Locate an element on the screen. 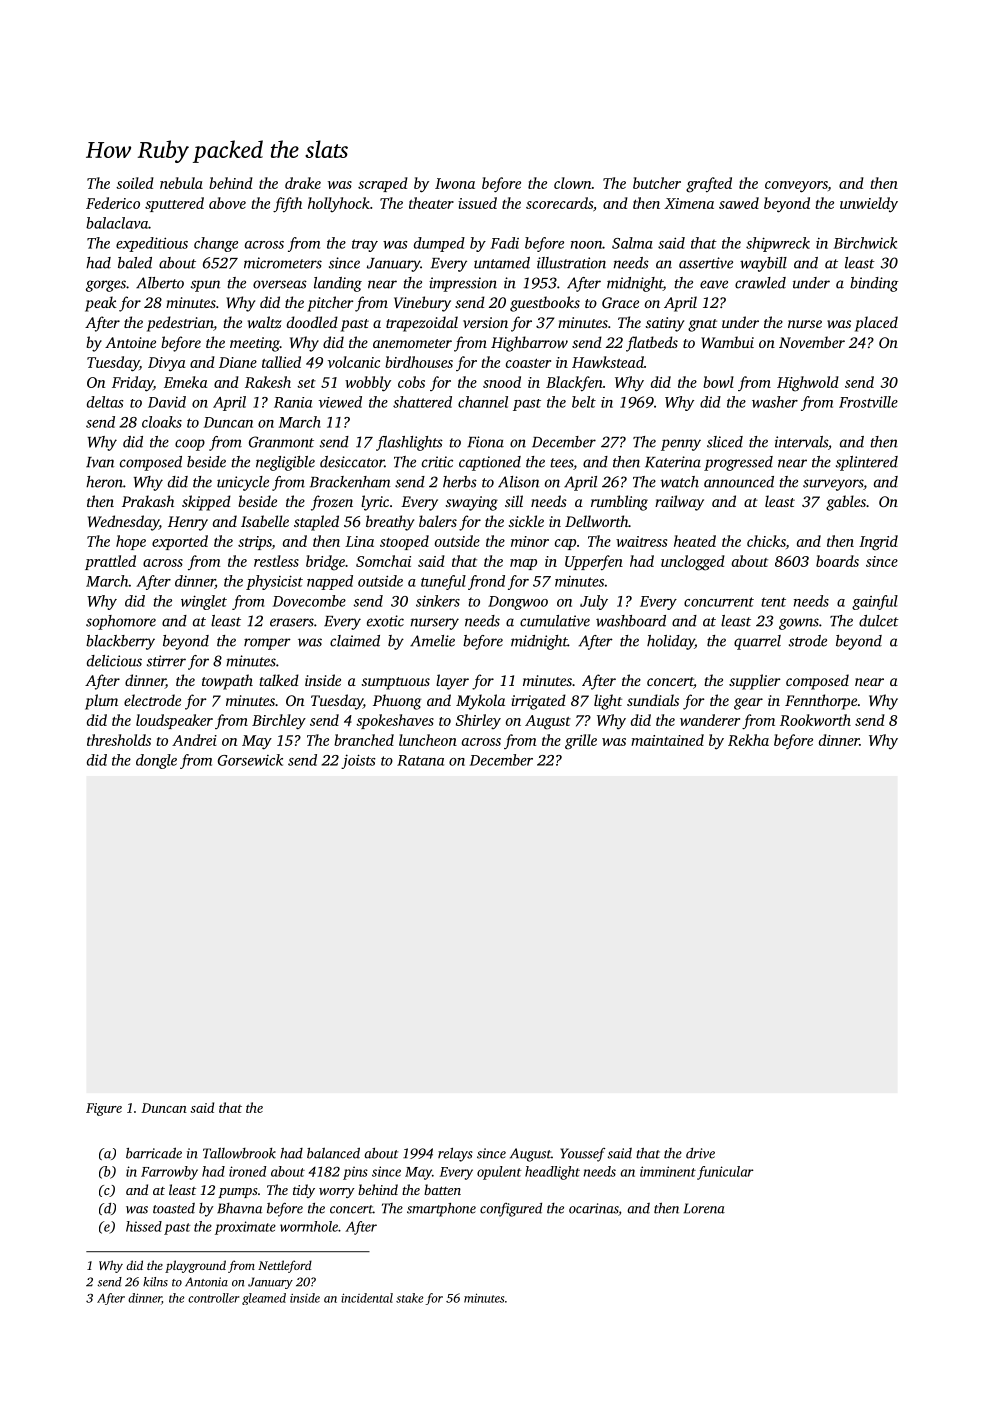 The image size is (984, 1424). Grace is located at coordinates (620, 302).
